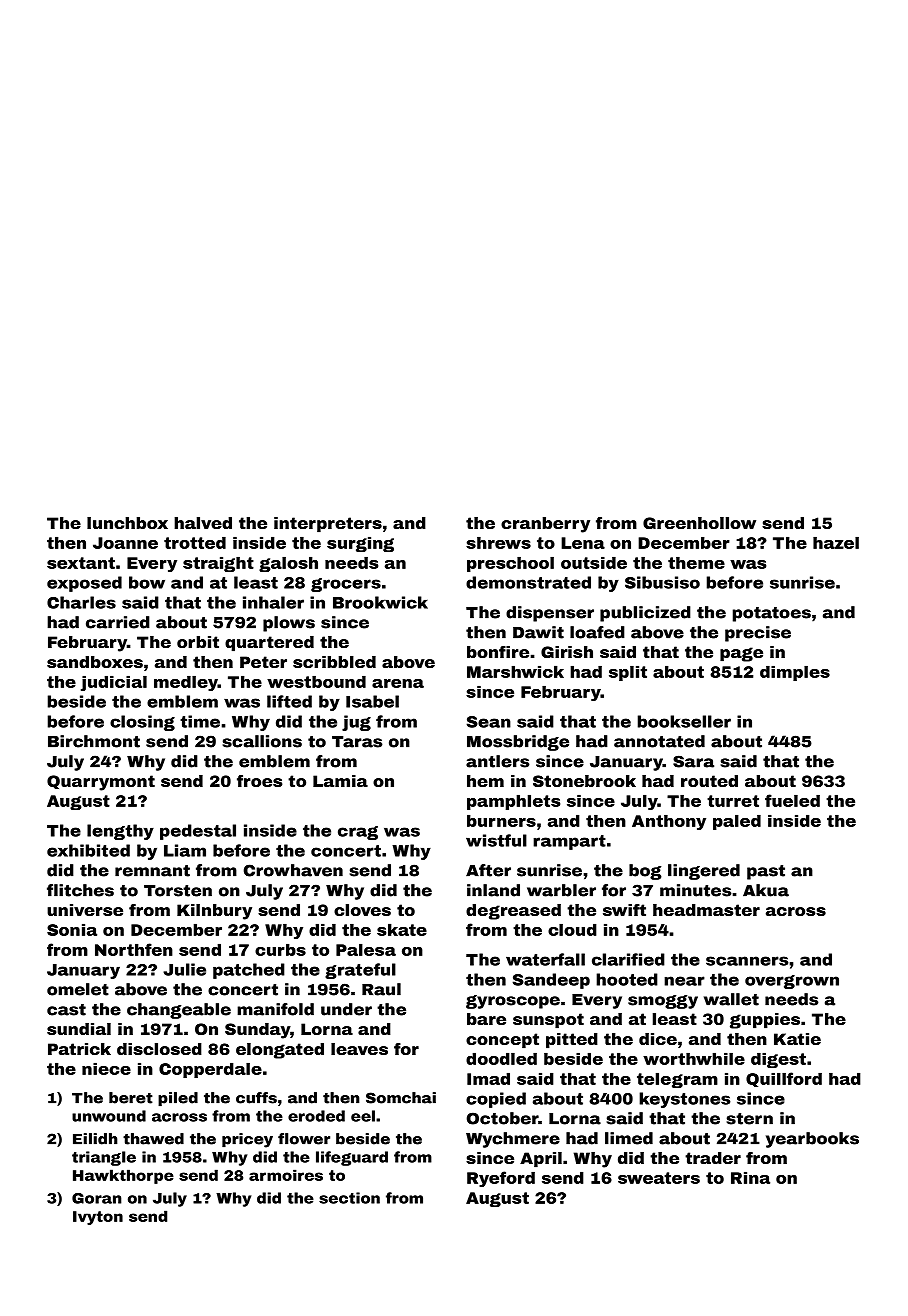  I want to click on interpreters, so click(328, 525).
